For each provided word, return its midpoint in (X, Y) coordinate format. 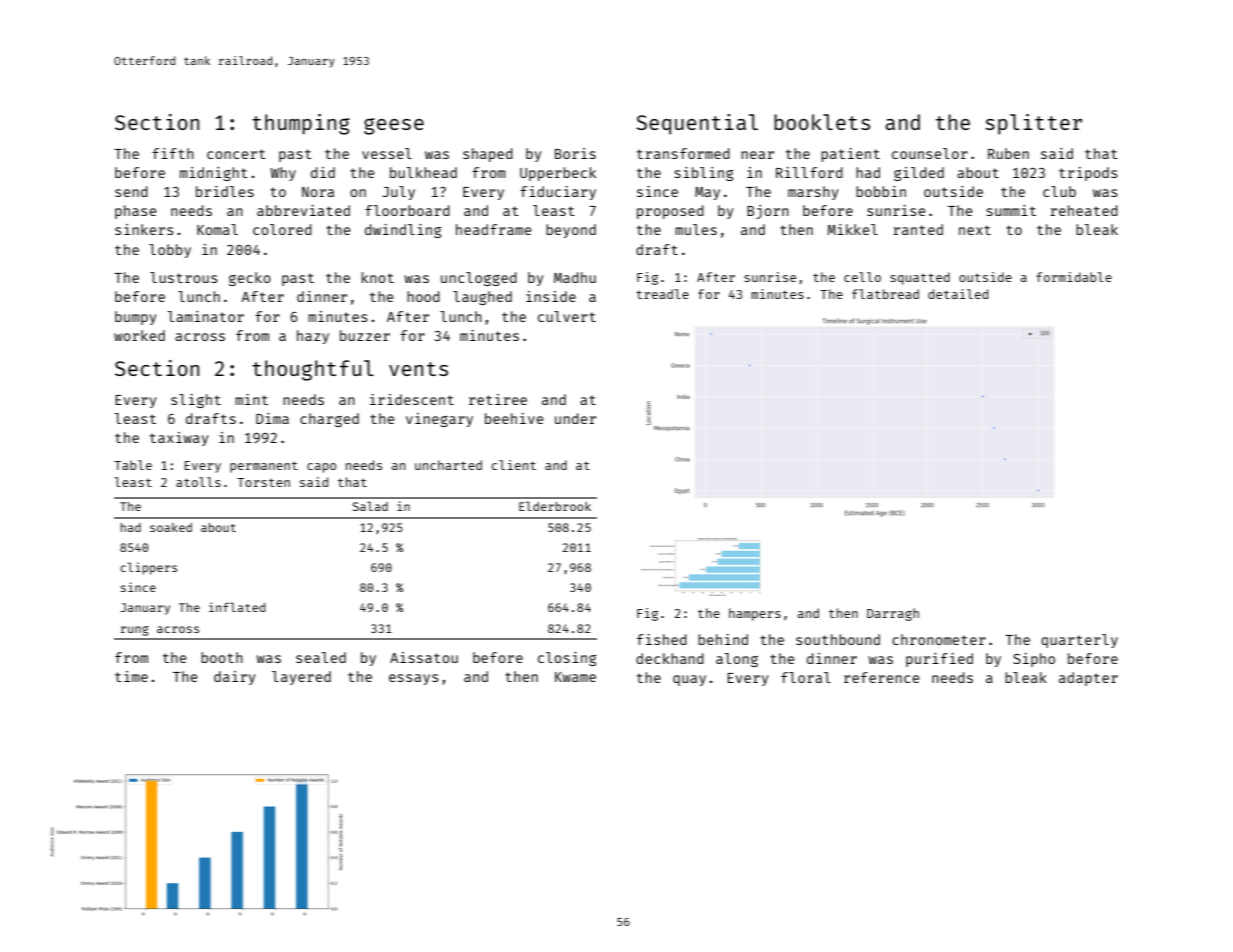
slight (196, 401)
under (575, 418)
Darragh (893, 614)
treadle (662, 294)
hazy (313, 337)
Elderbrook (555, 506)
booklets (822, 122)
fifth (173, 153)
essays (414, 679)
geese (394, 126)
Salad (370, 506)
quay (689, 680)
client (514, 465)
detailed (958, 294)
